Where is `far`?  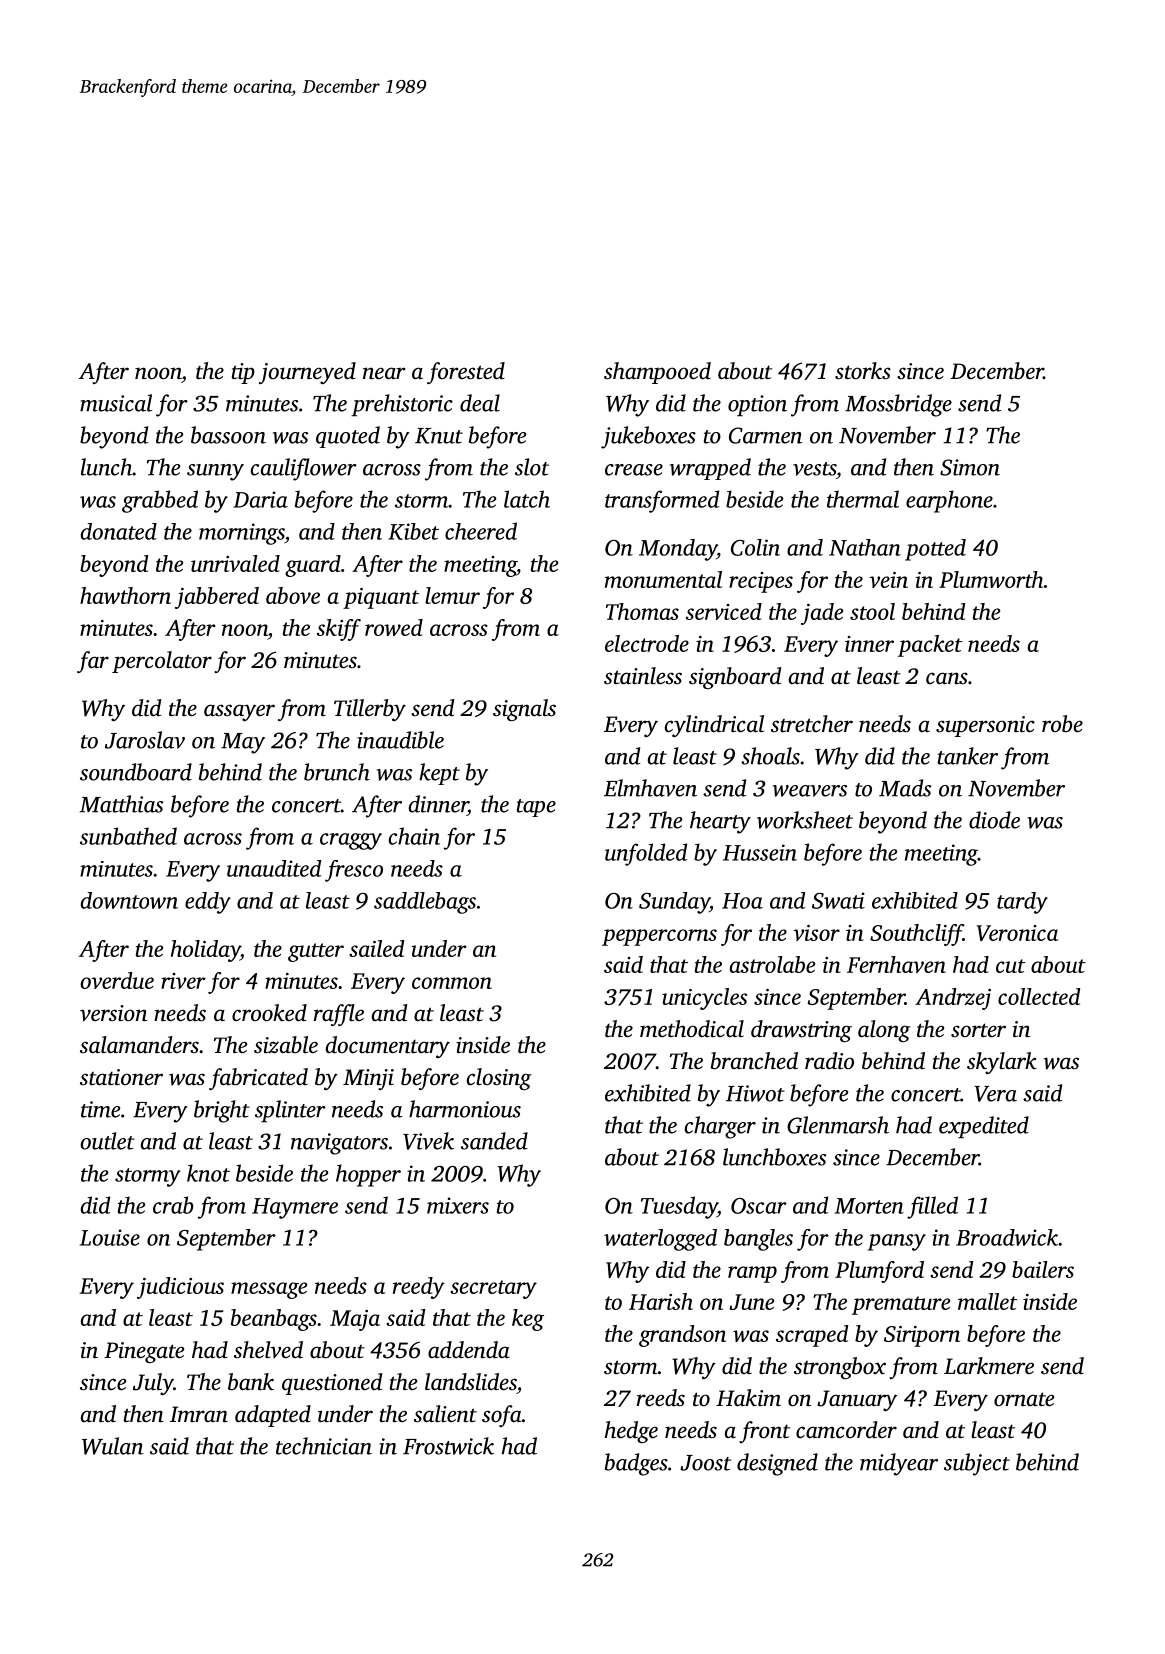
far is located at coordinates (93, 662).
